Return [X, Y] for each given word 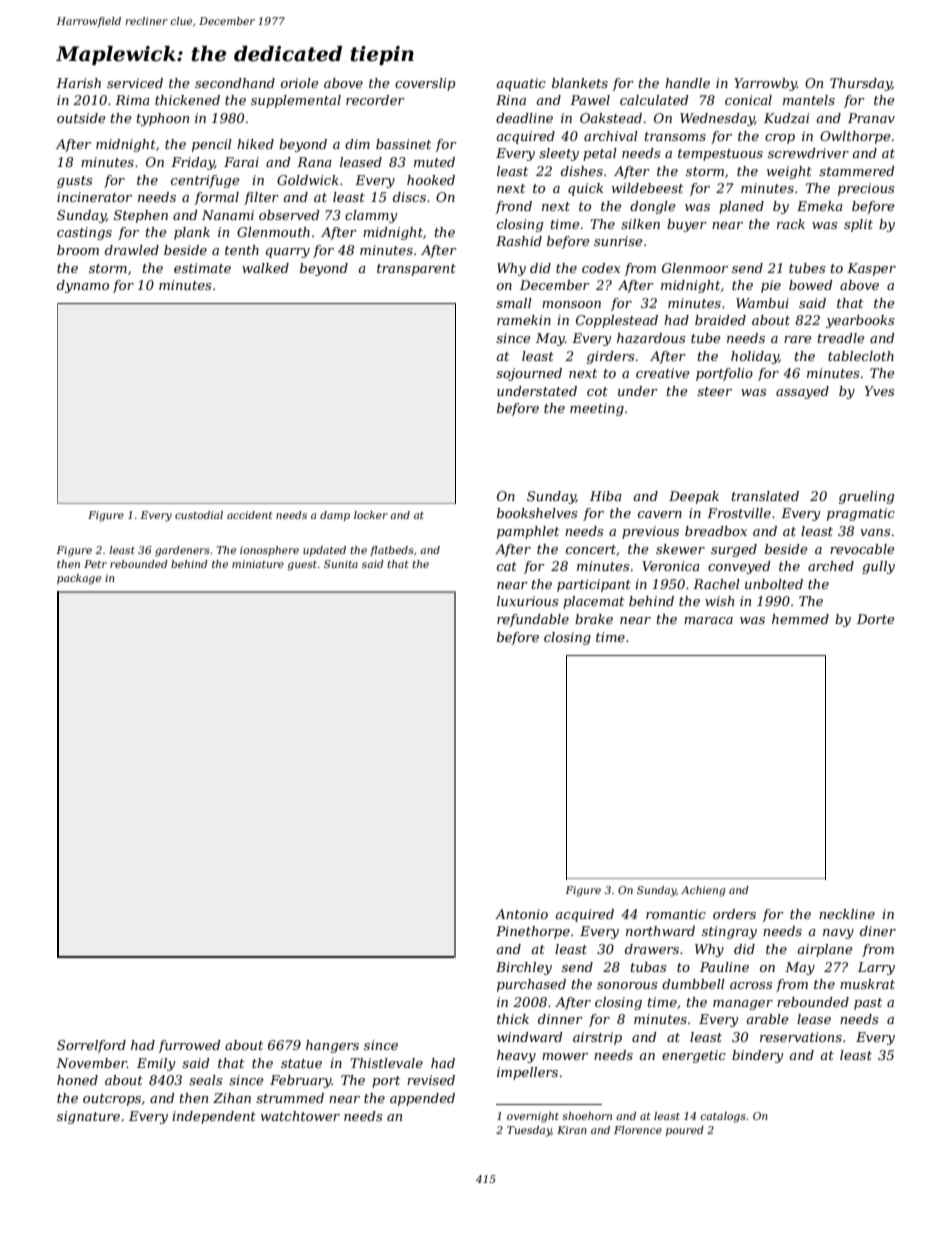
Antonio [521, 914]
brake [594, 619]
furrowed [189, 1046]
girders [610, 357]
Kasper [871, 269]
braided [720, 320]
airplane [825, 950]
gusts [74, 182]
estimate [202, 268]
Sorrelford [91, 1046]
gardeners [182, 551]
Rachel [716, 584]
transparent [416, 270]
